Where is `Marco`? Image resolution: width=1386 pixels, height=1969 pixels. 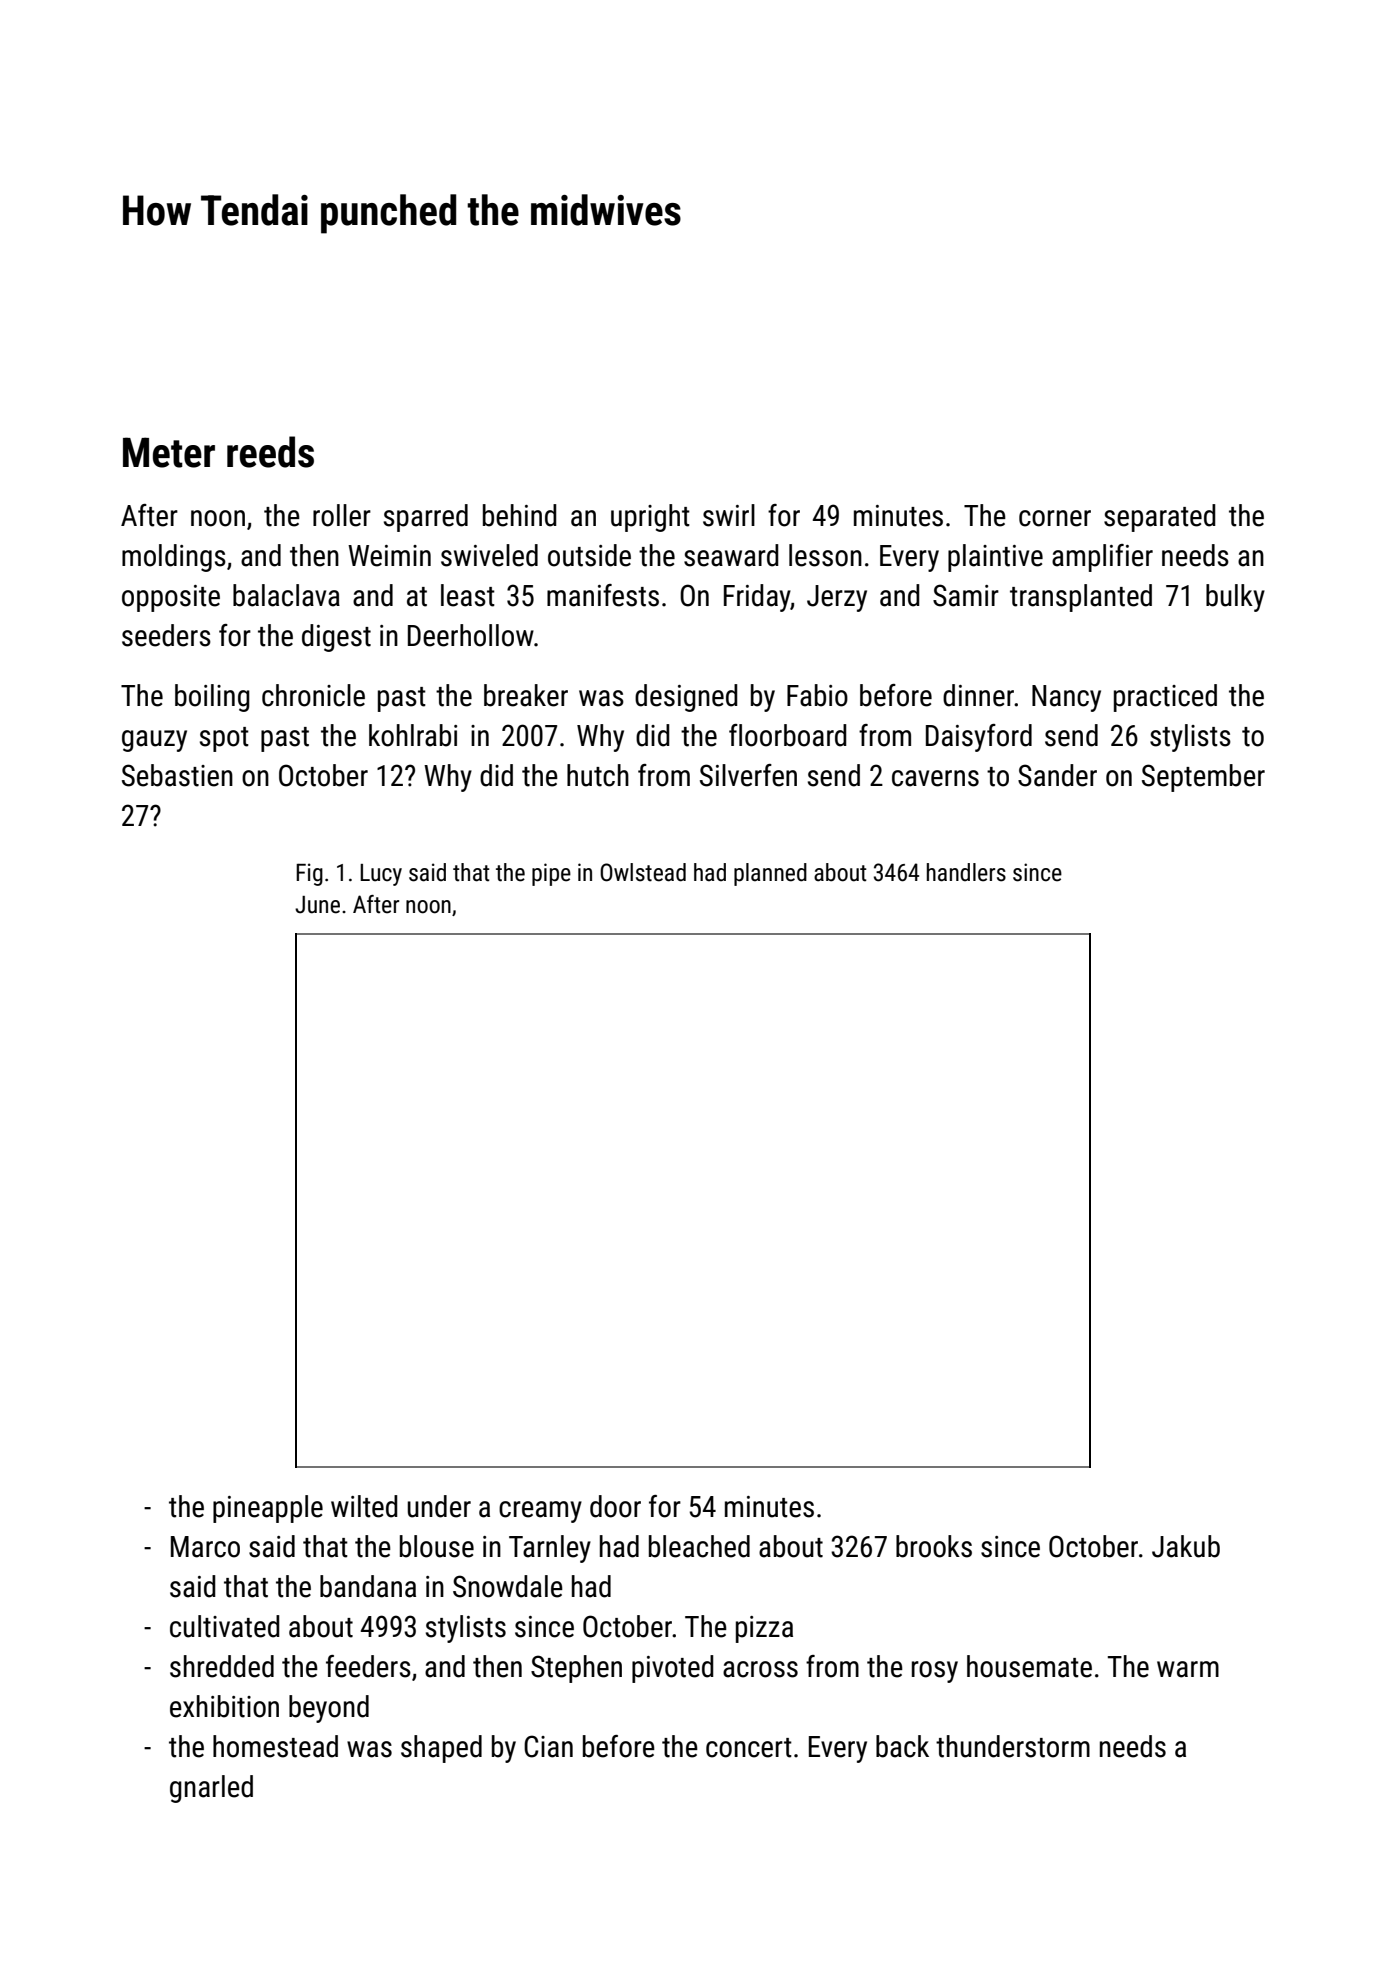 Marco is located at coordinates (205, 1547).
